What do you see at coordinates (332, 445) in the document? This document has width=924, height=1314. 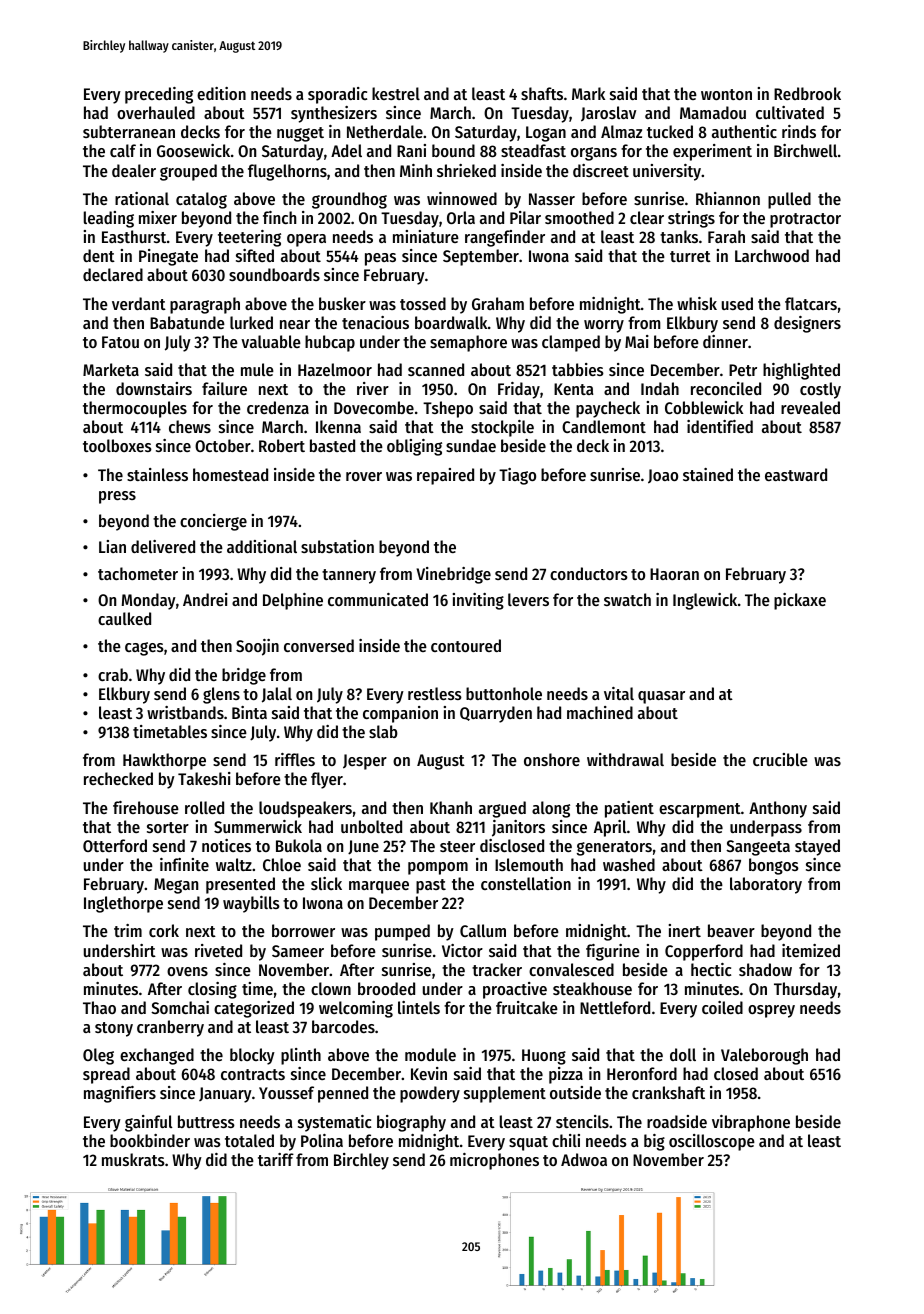 I see `basted` at bounding box center [332, 445].
